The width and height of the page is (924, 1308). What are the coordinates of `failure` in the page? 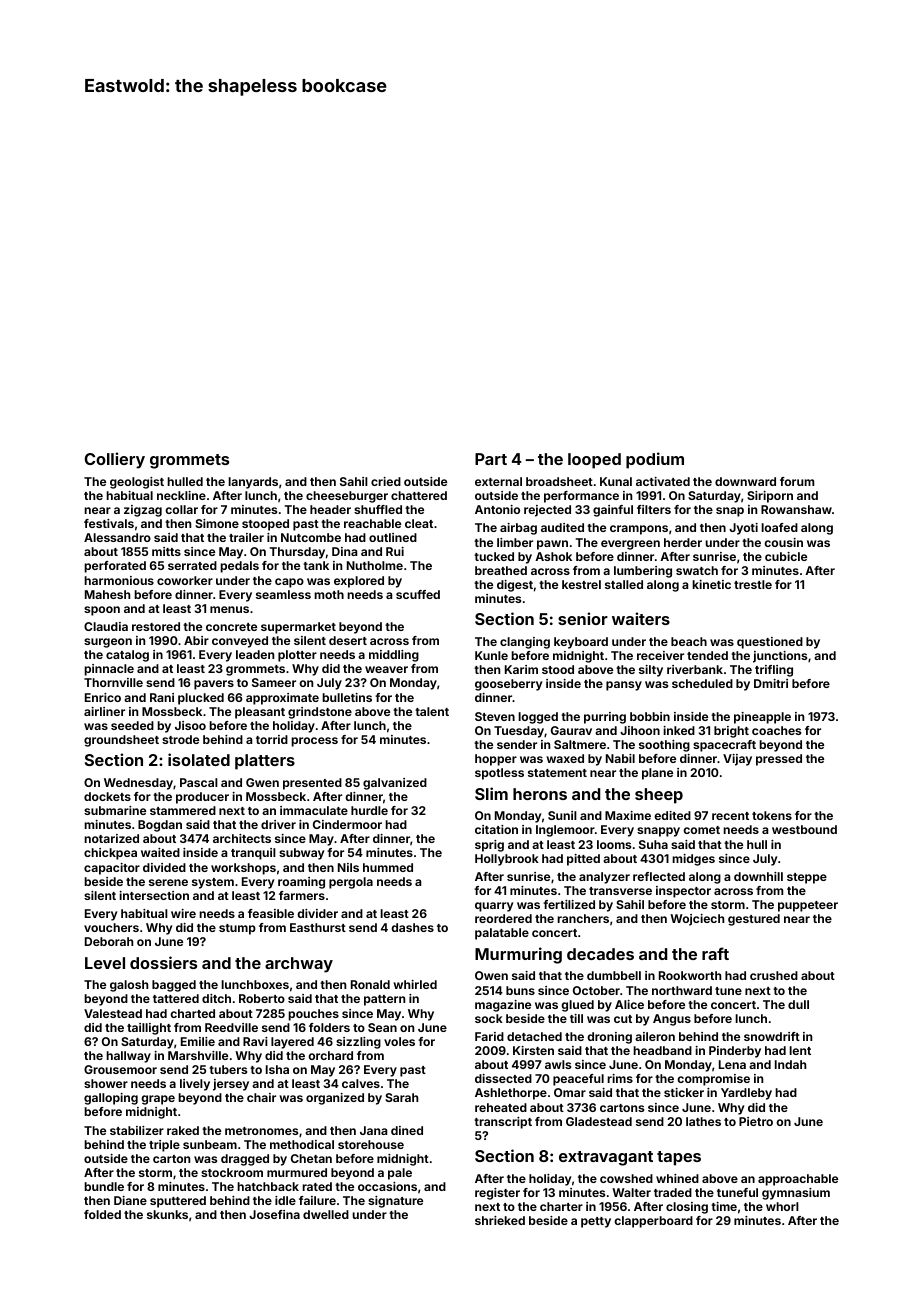 It's located at (317, 1200).
